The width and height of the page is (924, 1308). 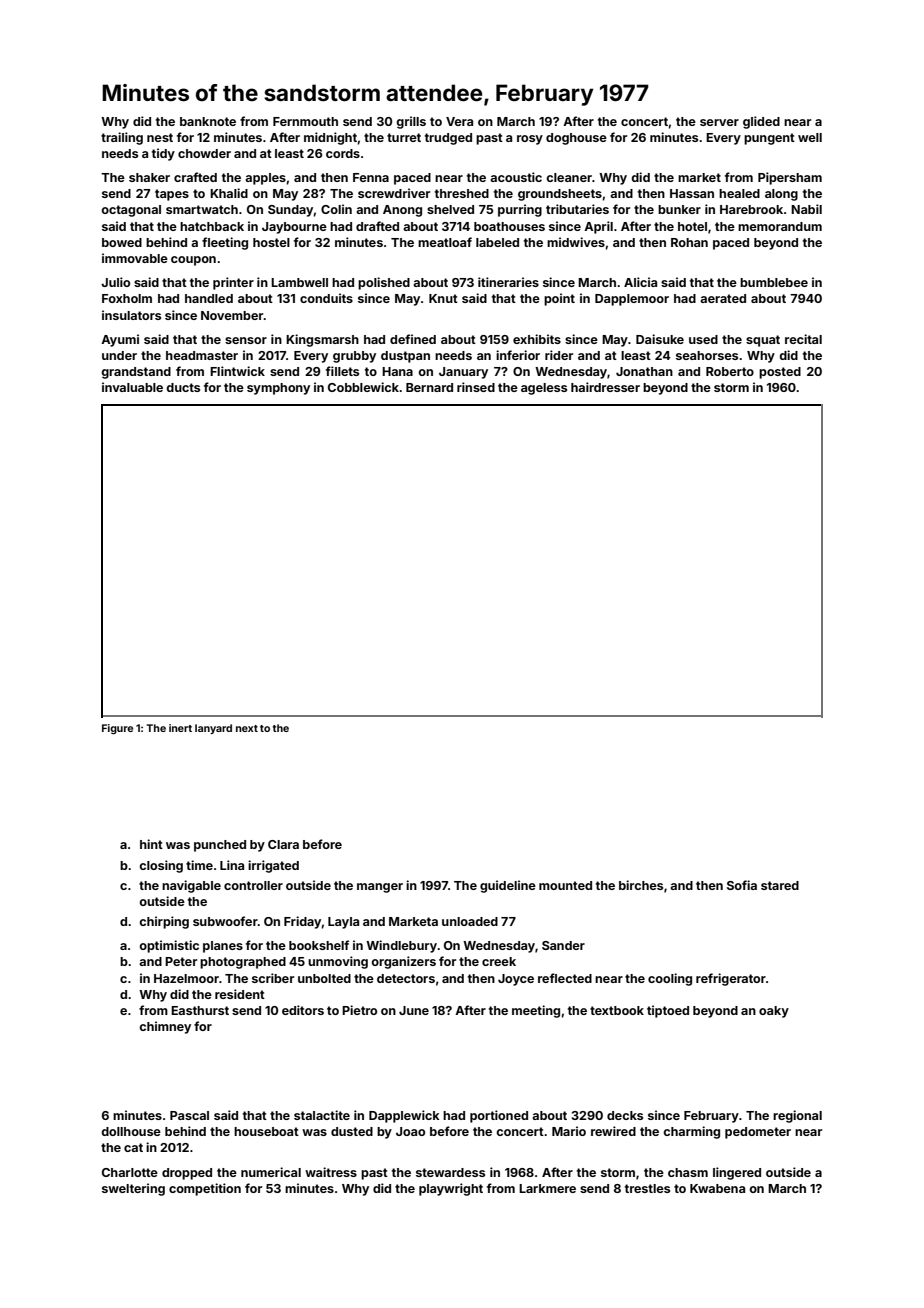 What do you see at coordinates (443, 298) in the page?
I see `Knut` at bounding box center [443, 298].
